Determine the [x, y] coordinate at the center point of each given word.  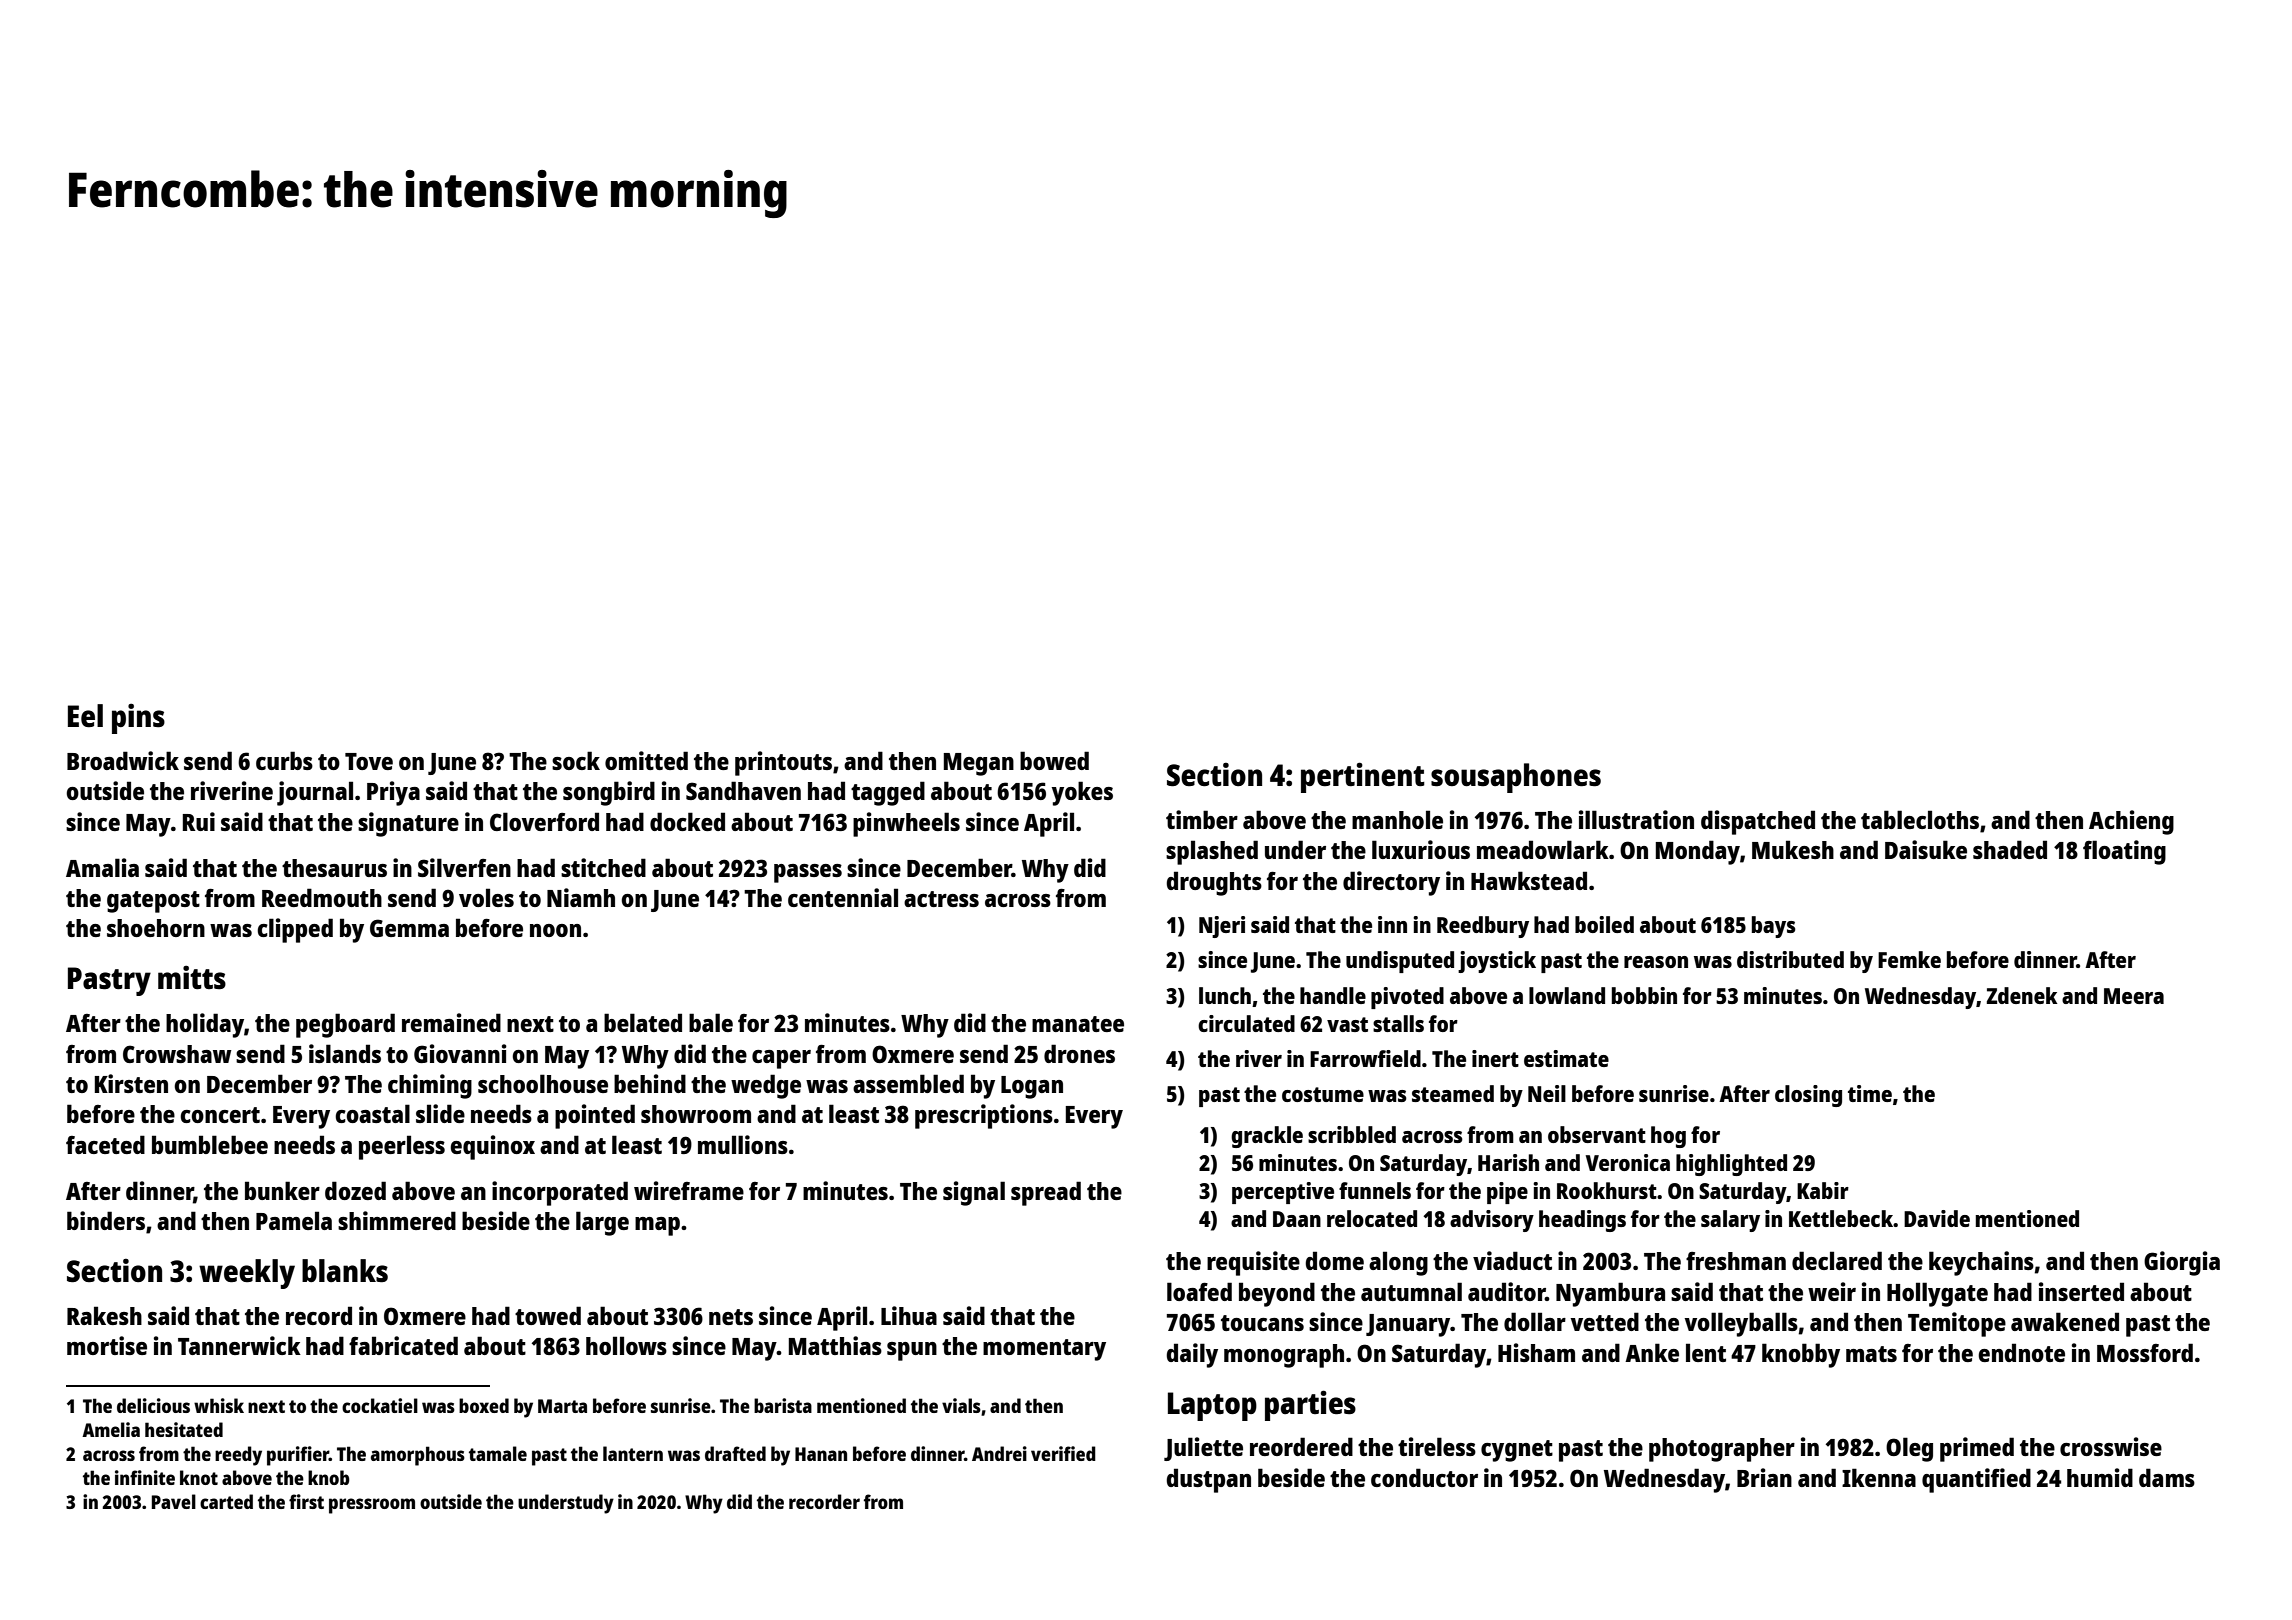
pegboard [345, 1025]
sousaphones [1516, 778]
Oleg [1909, 1449]
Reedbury [1483, 927]
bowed [1054, 760]
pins [138, 718]
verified [1063, 1453]
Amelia [111, 1429]
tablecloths [1920, 819]
